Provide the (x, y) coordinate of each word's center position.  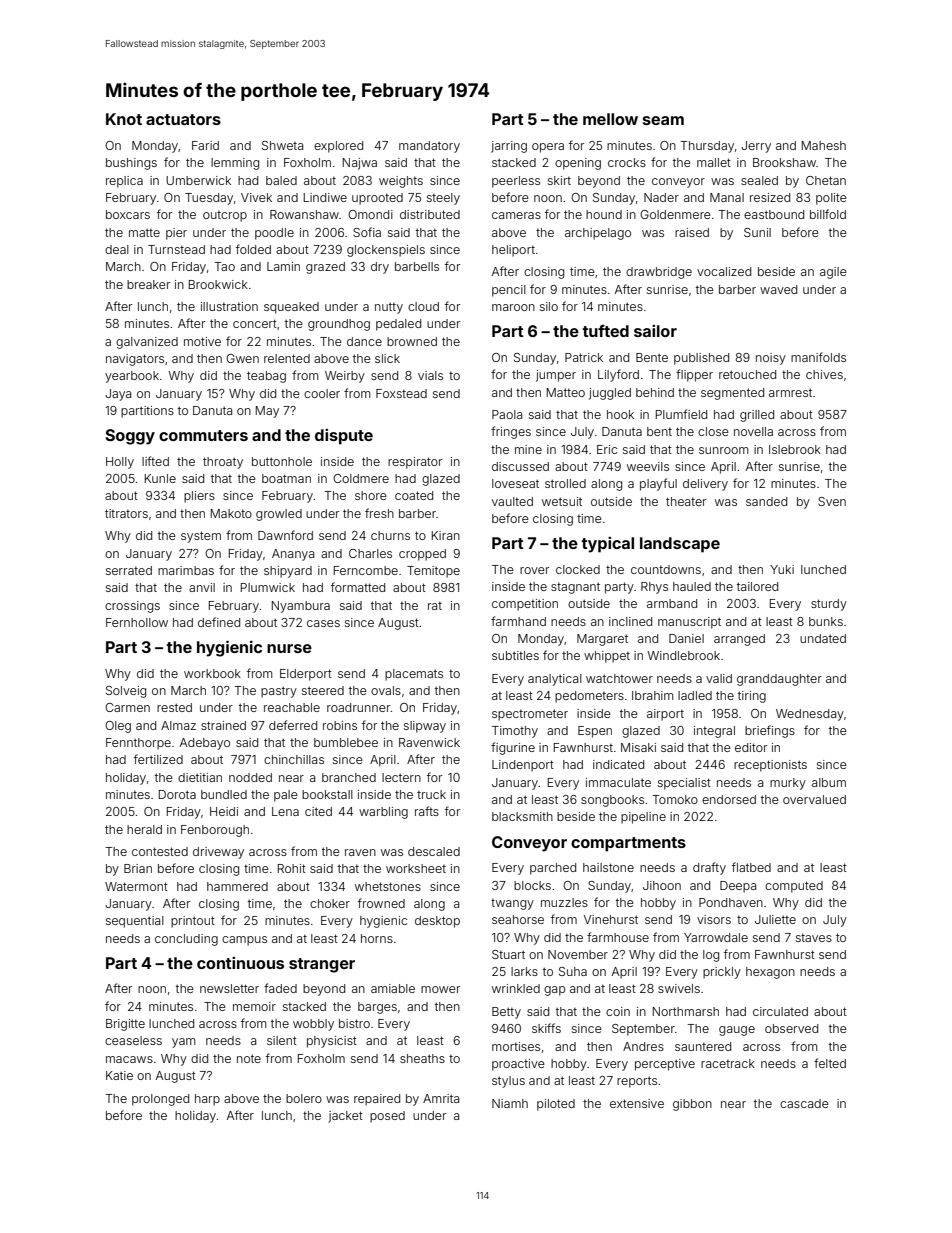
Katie (119, 1075)
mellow (610, 119)
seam (663, 120)
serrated (129, 570)
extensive (637, 1103)
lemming (235, 164)
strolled (565, 483)
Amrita (441, 1098)
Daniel (686, 638)
